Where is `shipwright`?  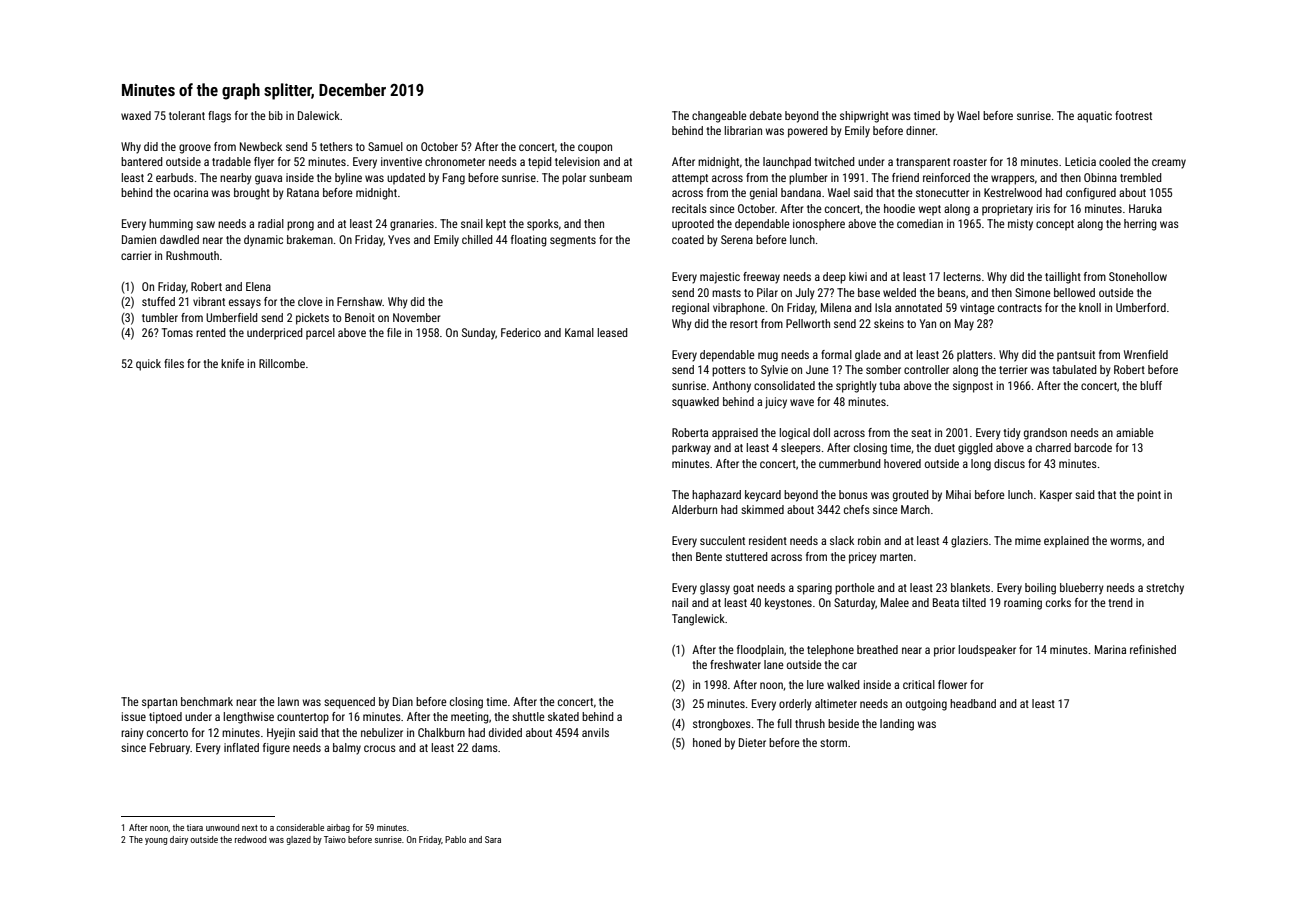
shipwright is located at coordinates (864, 117).
